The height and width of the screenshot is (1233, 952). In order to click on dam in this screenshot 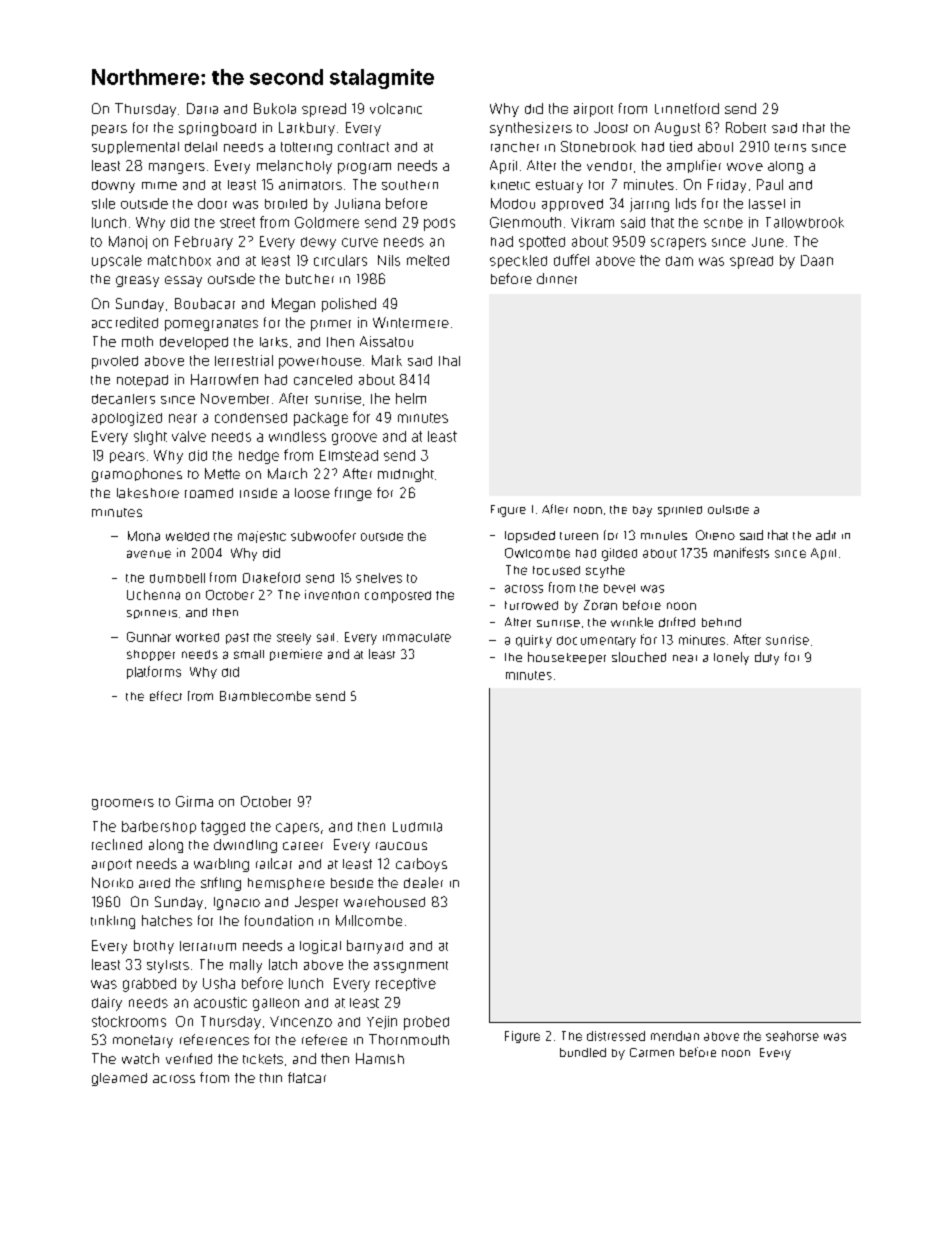, I will do `click(679, 261)`.
